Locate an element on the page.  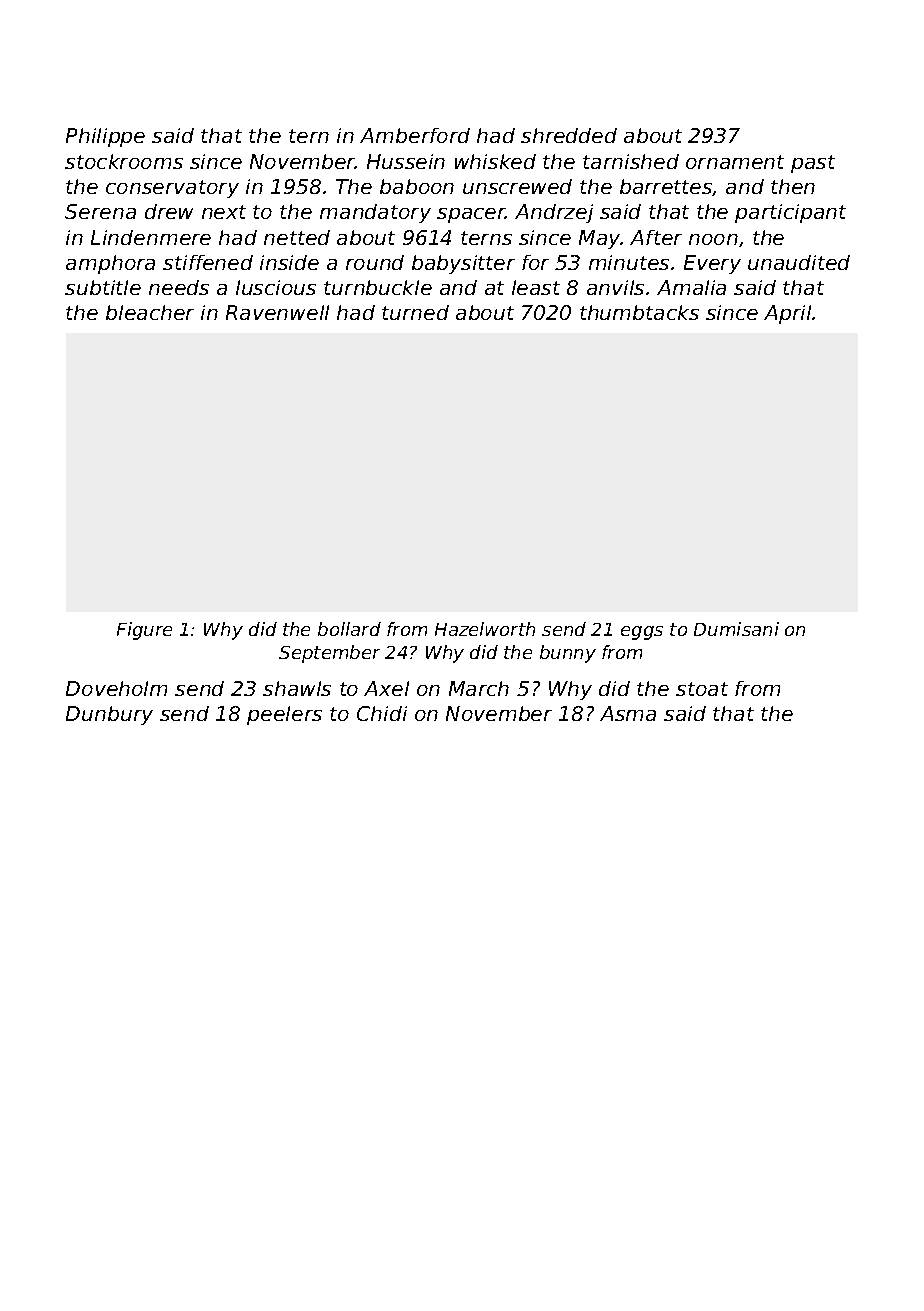
turned is located at coordinates (415, 312).
